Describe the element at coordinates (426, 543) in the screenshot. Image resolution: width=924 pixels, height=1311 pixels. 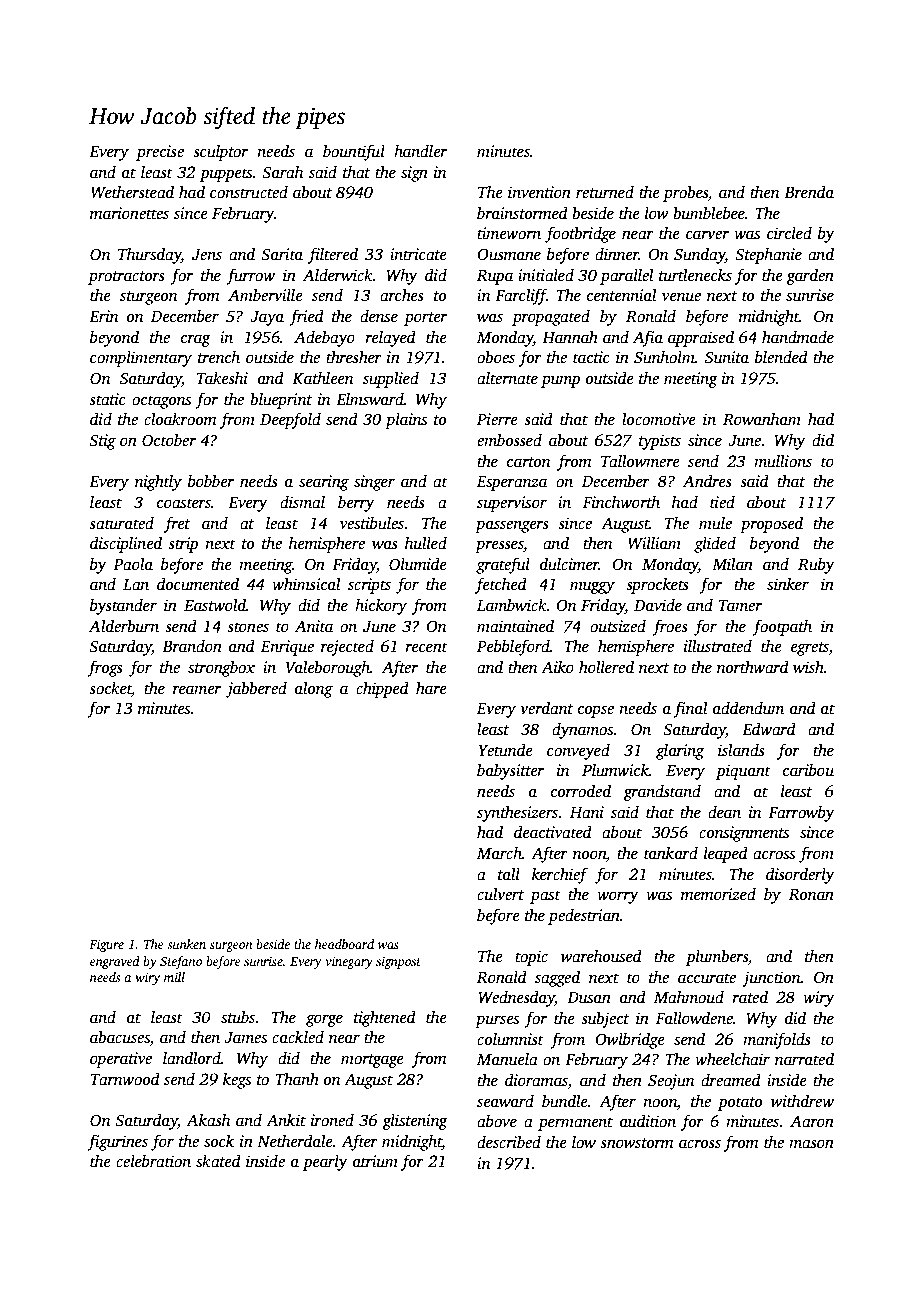
I see `hulled` at that location.
